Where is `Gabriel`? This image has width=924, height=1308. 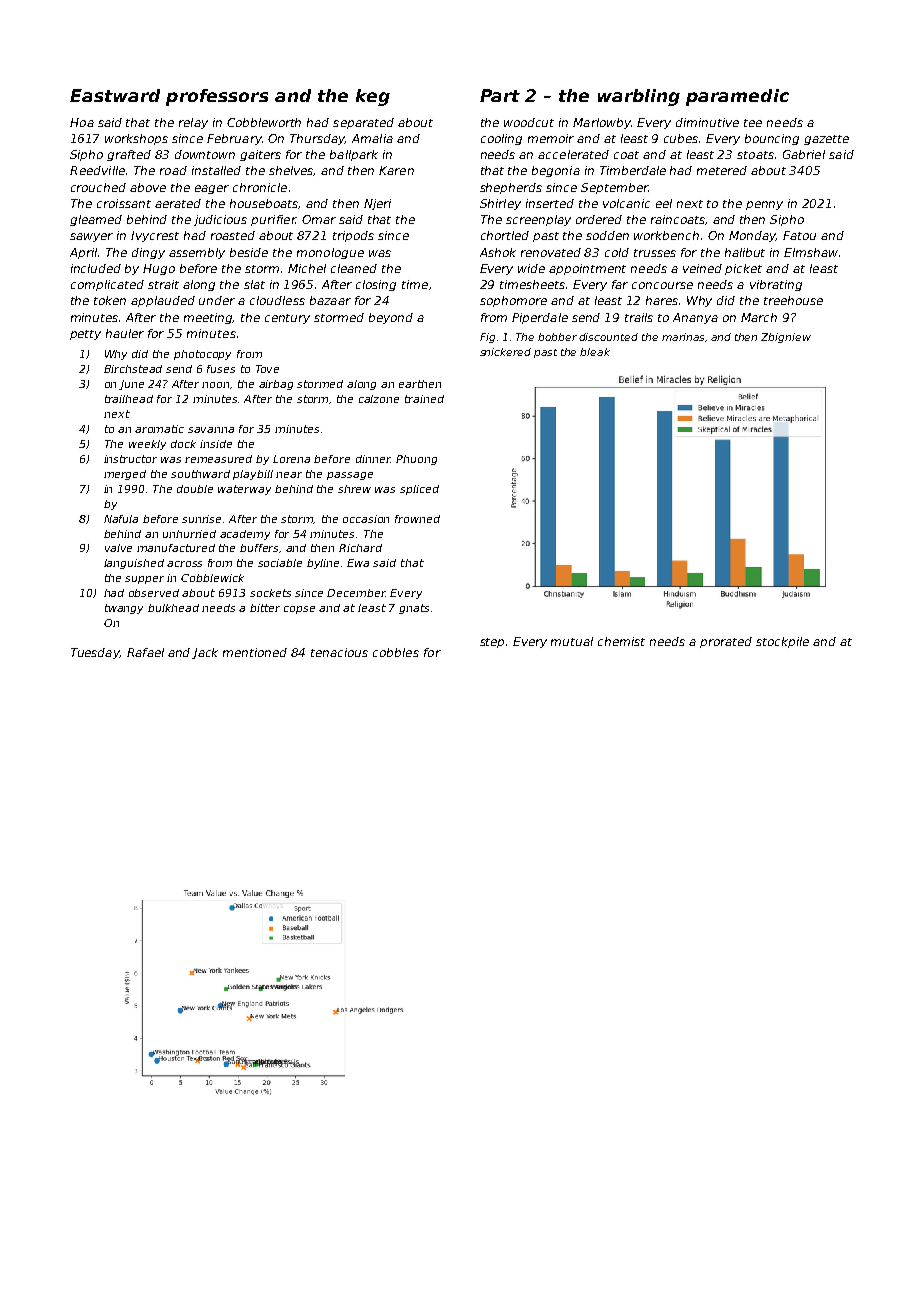
Gabriel is located at coordinates (804, 154).
